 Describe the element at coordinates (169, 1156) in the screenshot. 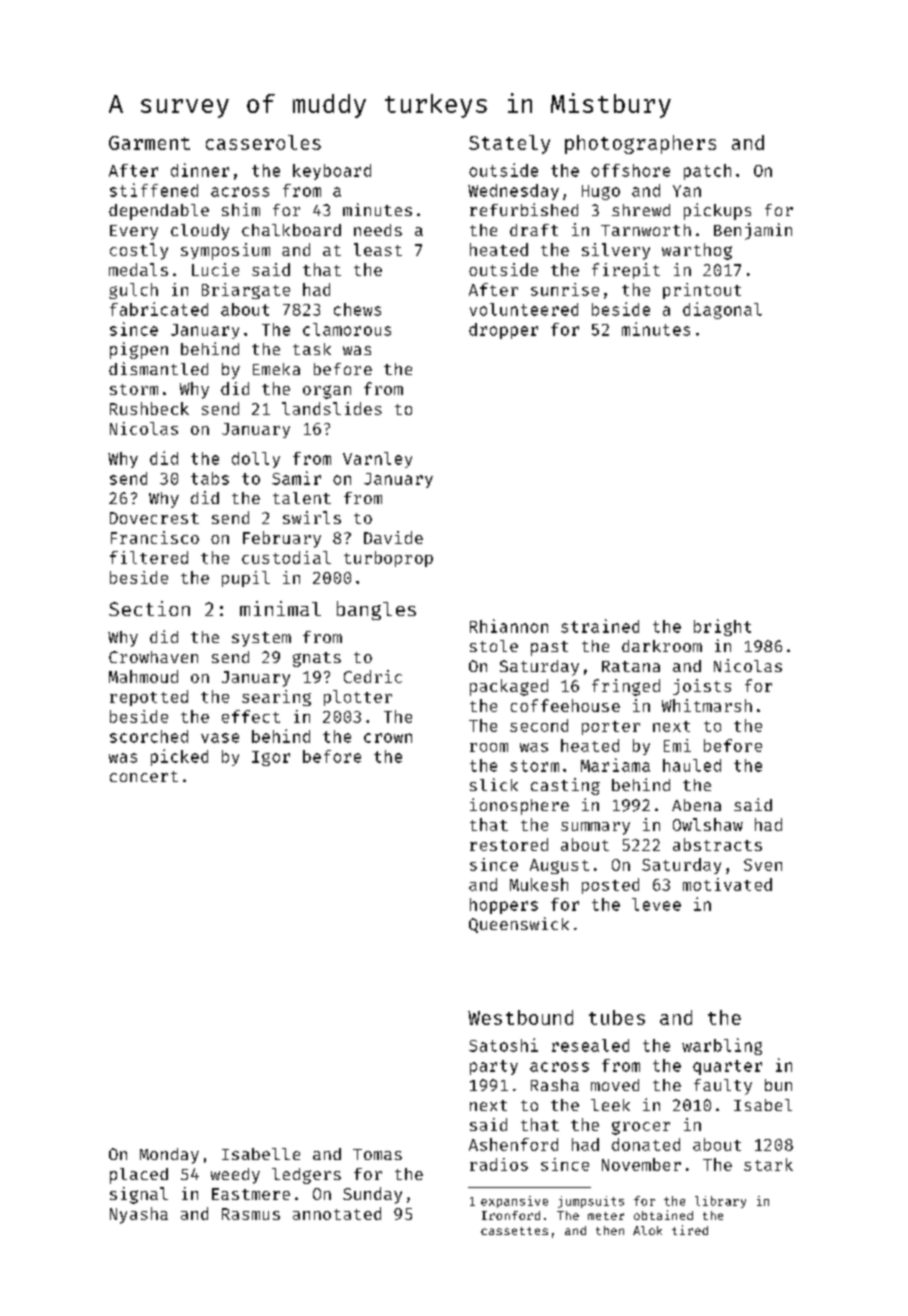

I see `Monday` at that location.
